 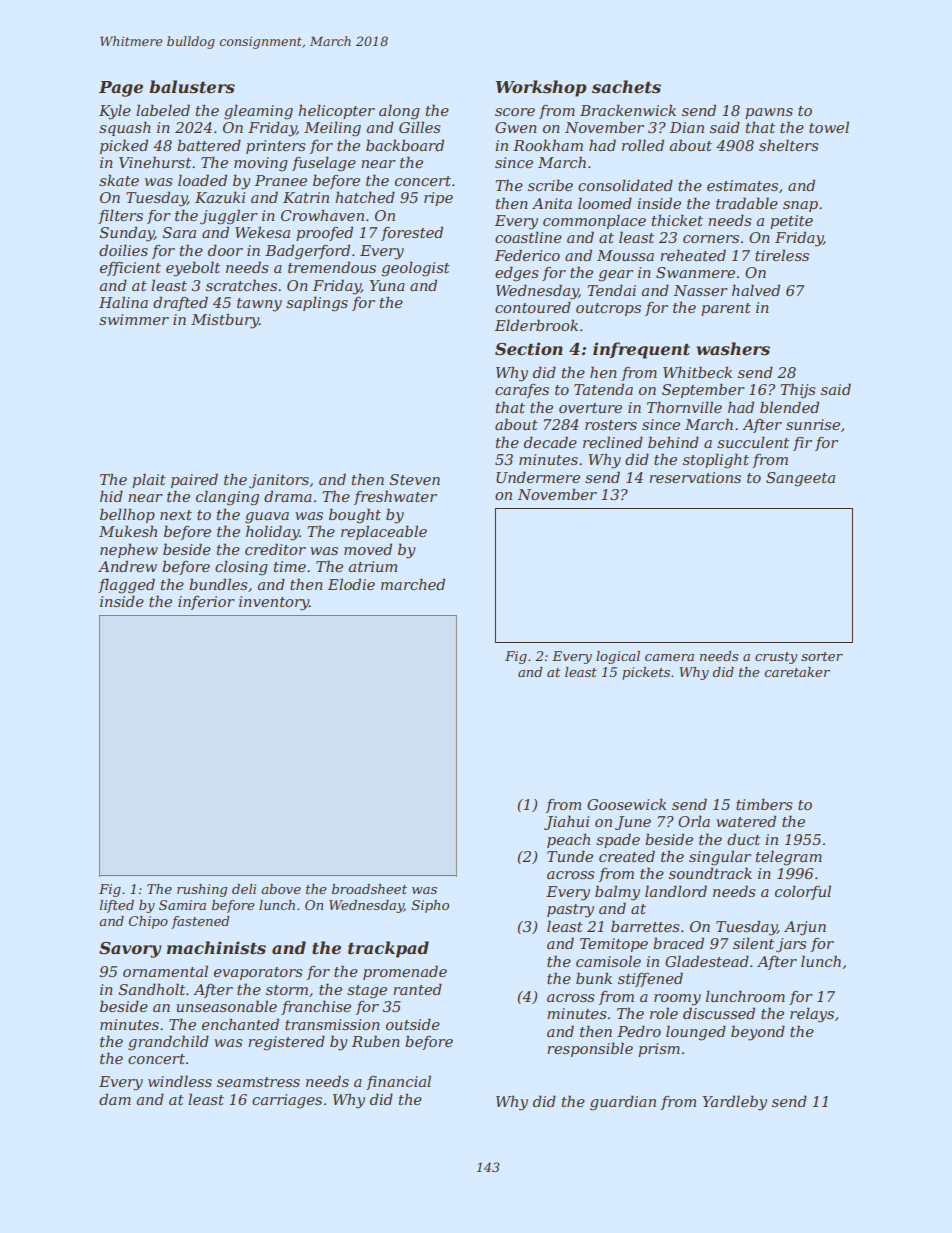 What do you see at coordinates (121, 89) in the document?
I see `Page` at bounding box center [121, 89].
